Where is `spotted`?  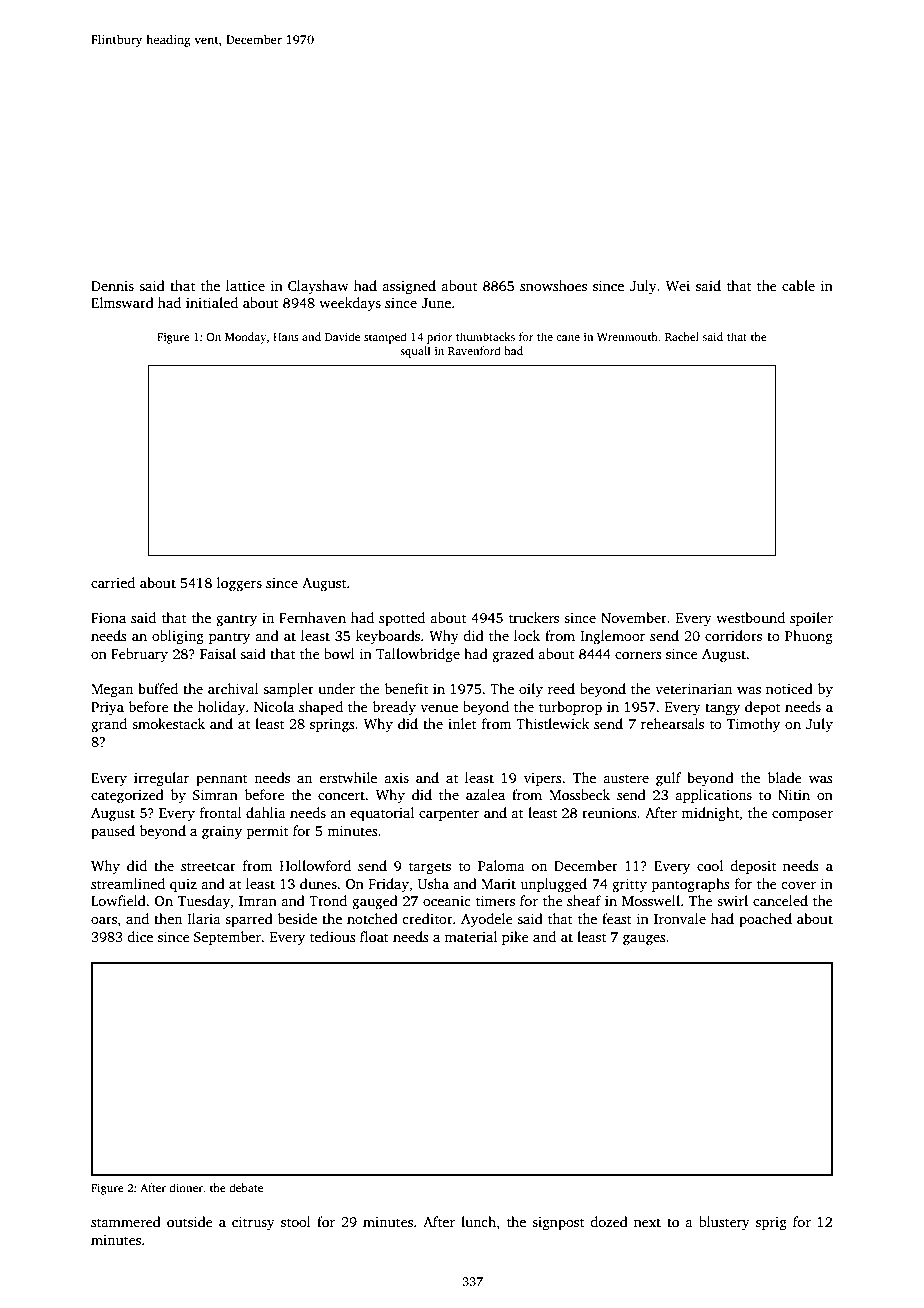
spotted is located at coordinates (402, 619).
